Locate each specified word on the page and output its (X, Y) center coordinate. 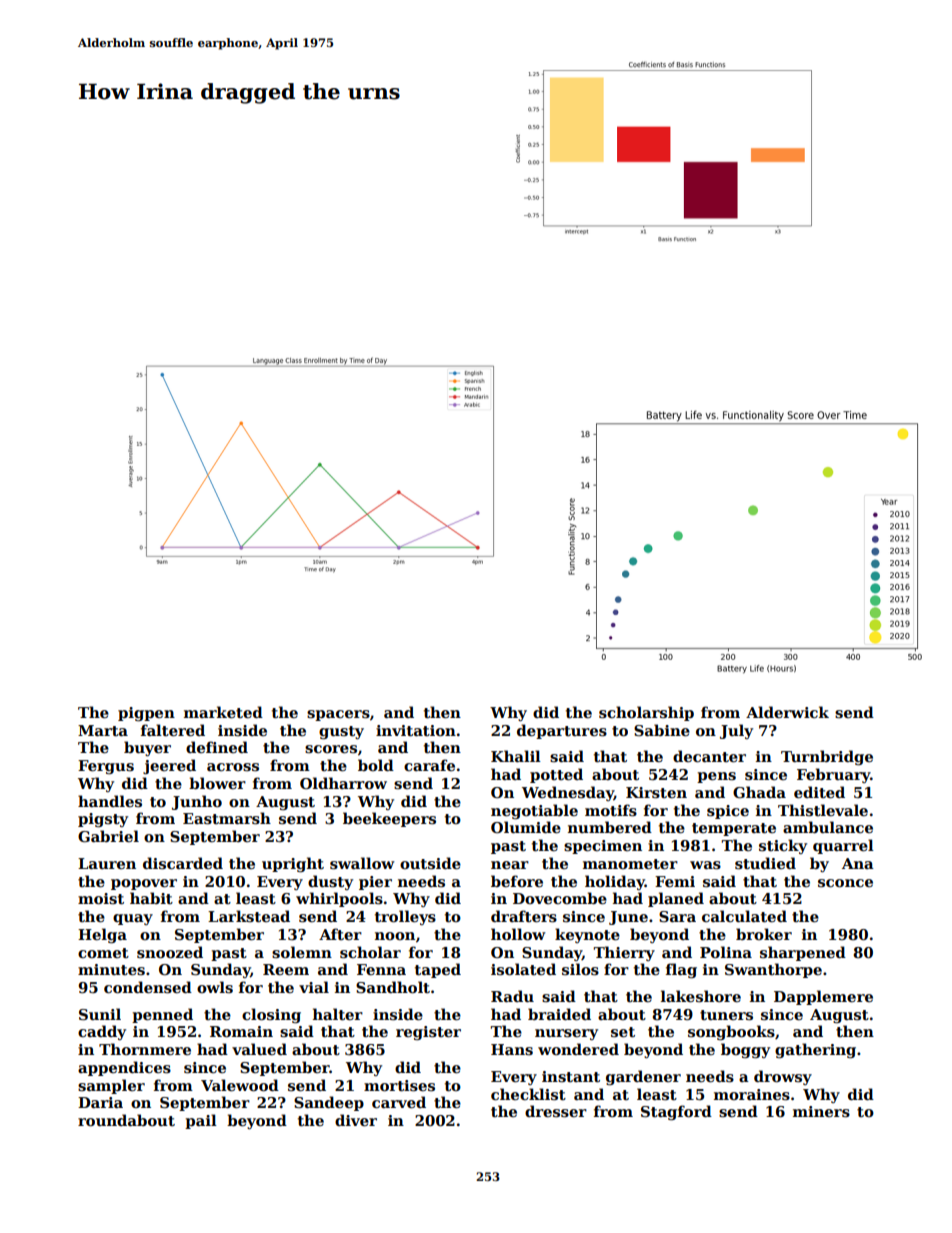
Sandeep (329, 1103)
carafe (429, 765)
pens (716, 777)
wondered (578, 1049)
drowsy (783, 1077)
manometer (630, 864)
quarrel (843, 846)
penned (162, 1015)
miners (821, 1111)
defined (217, 747)
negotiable (534, 811)
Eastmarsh (227, 818)
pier (375, 883)
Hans (512, 1049)
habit (151, 898)
